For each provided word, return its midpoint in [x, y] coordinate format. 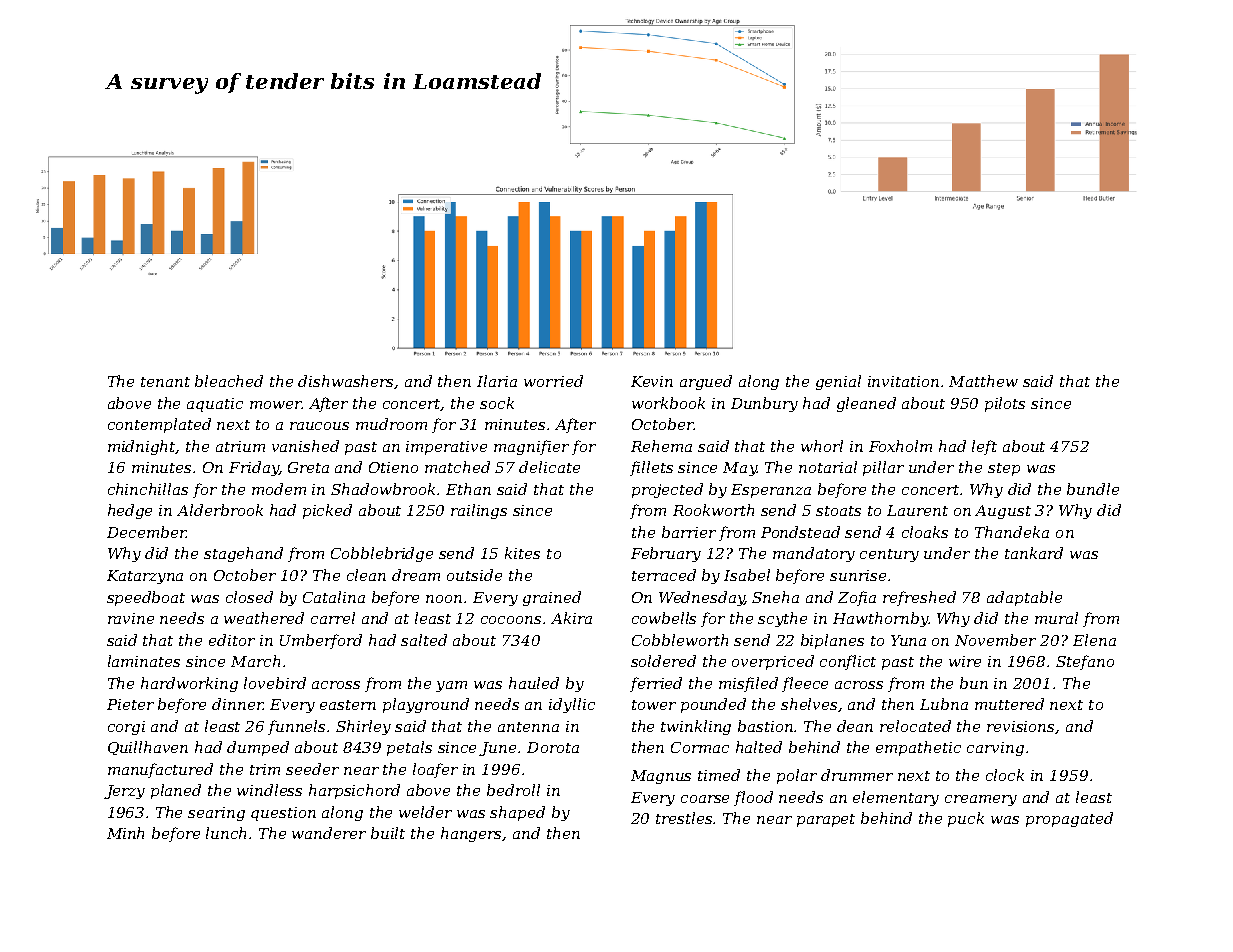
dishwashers [346, 382]
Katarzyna [145, 577]
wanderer [329, 833]
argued [706, 382]
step [1004, 469]
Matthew [983, 381]
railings [479, 511]
